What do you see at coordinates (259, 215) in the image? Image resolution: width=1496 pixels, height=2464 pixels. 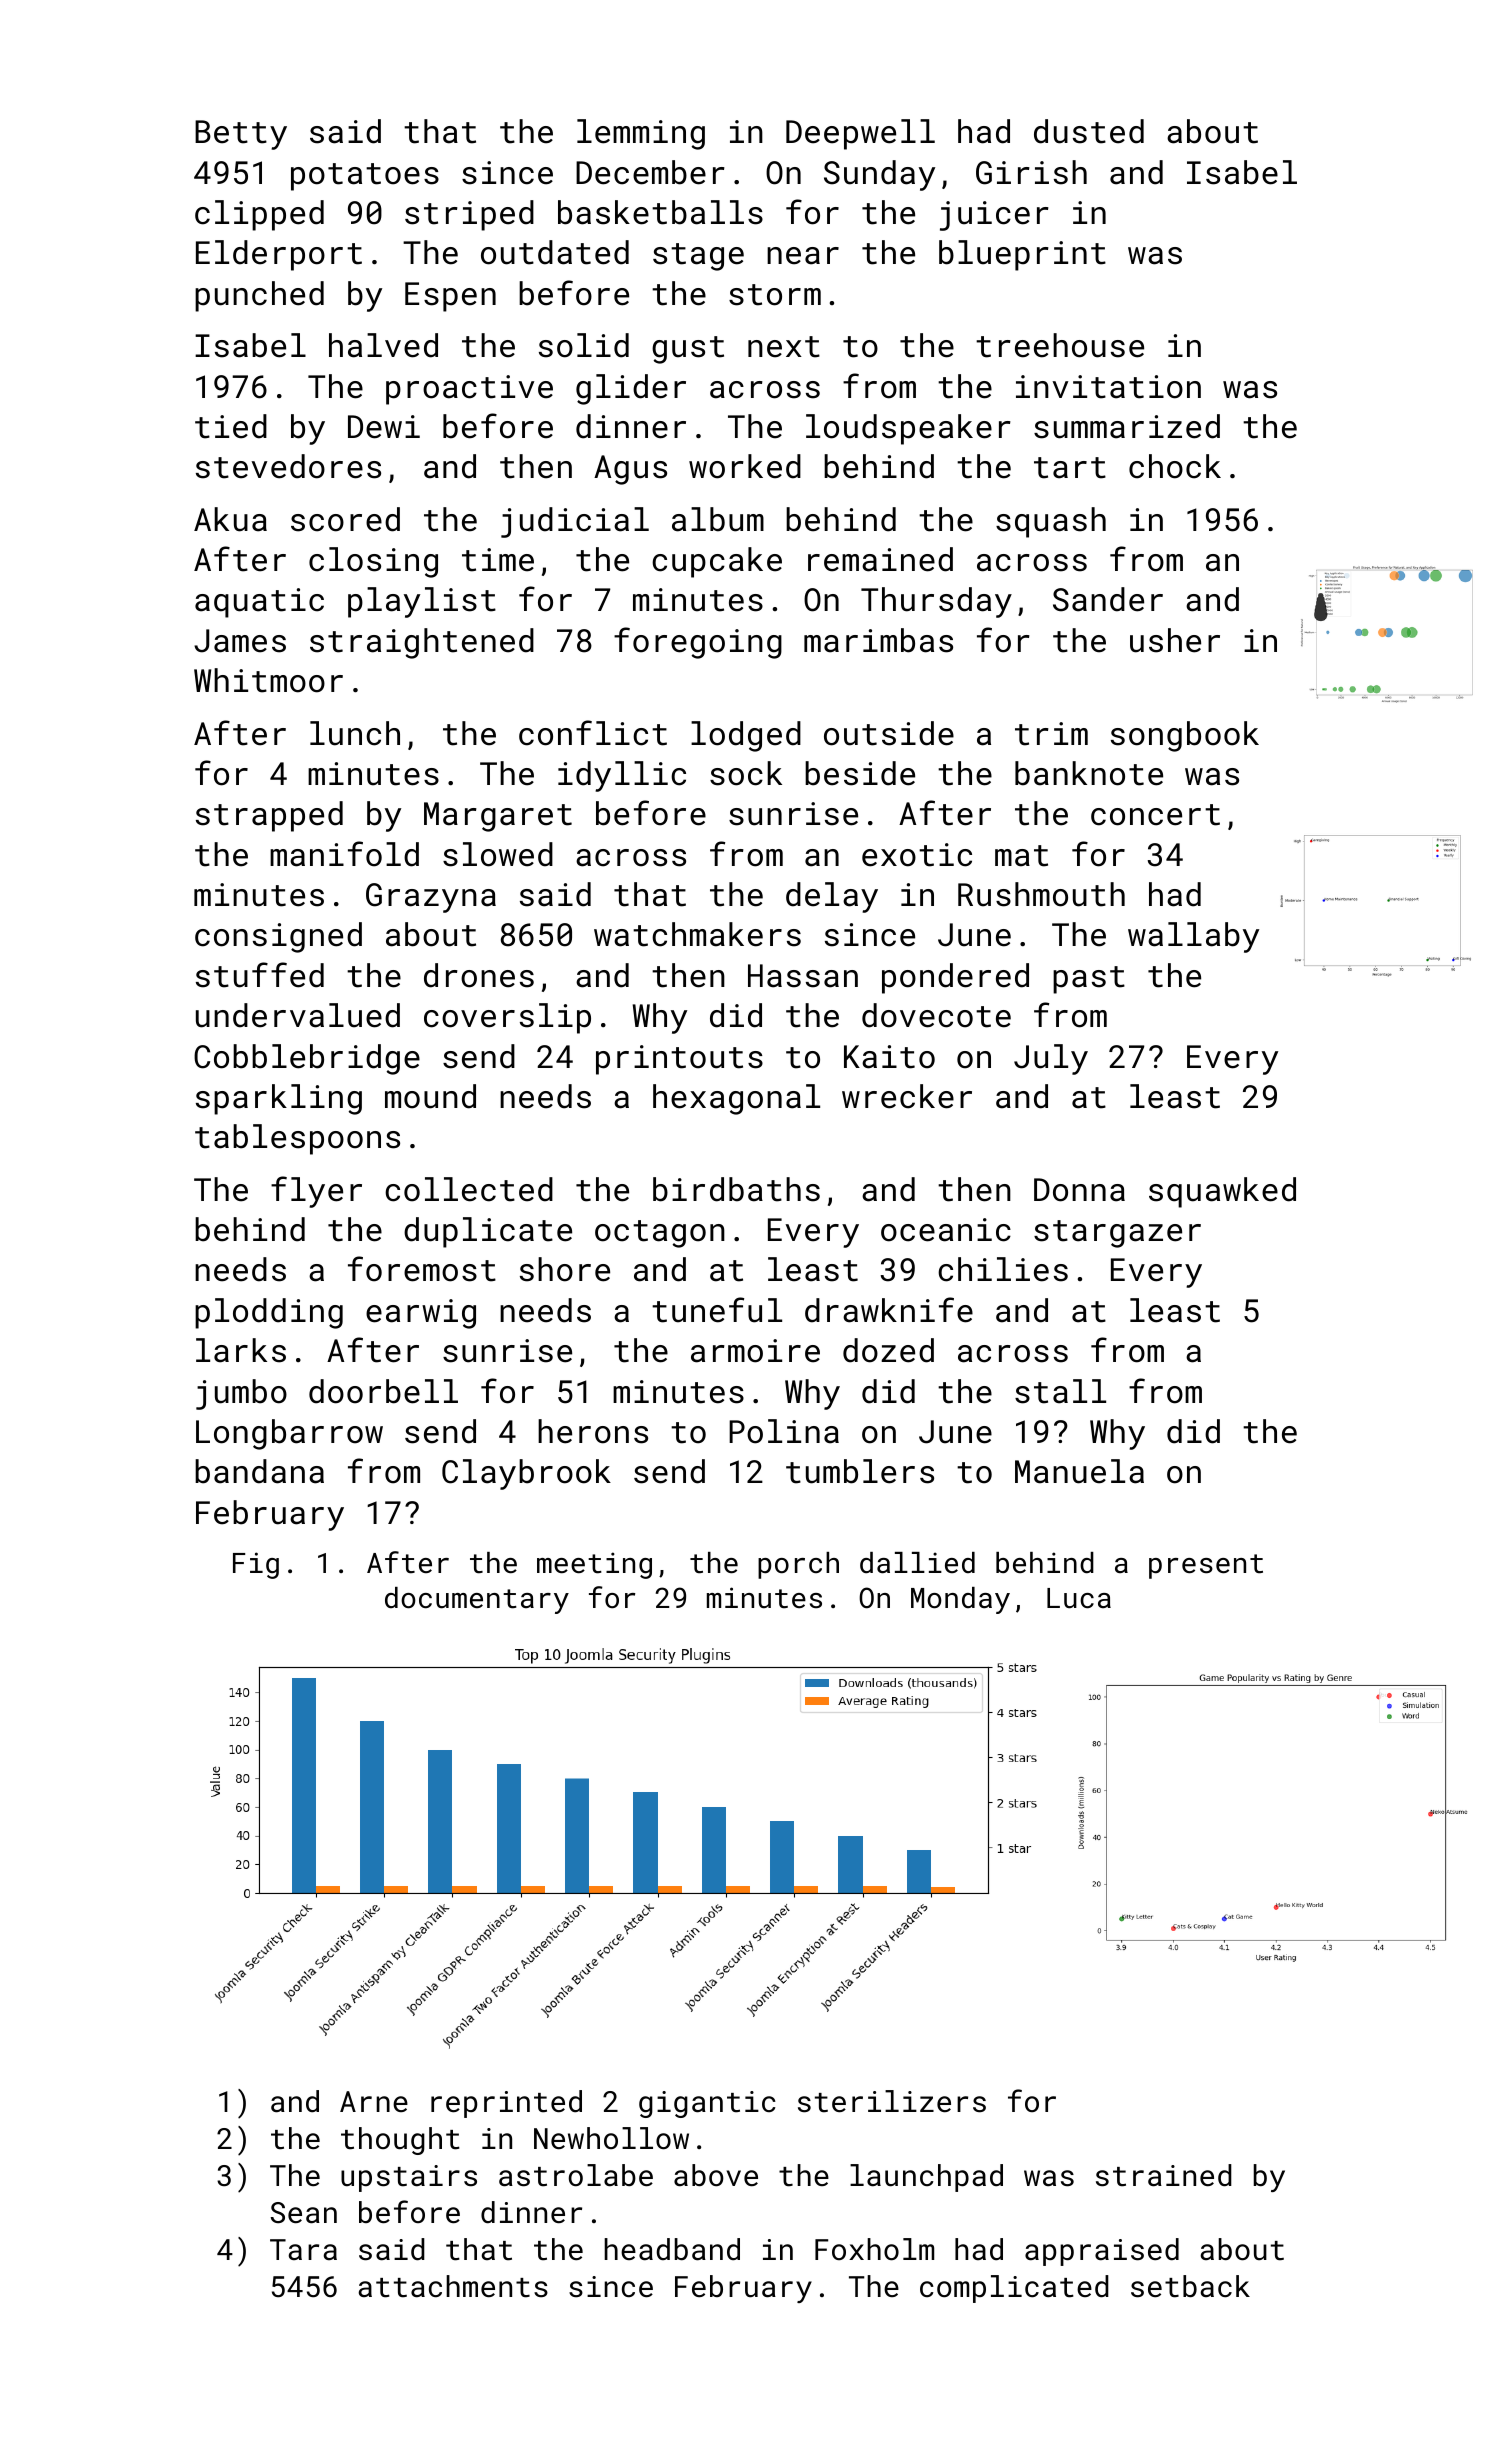 I see `clipped` at bounding box center [259, 215].
